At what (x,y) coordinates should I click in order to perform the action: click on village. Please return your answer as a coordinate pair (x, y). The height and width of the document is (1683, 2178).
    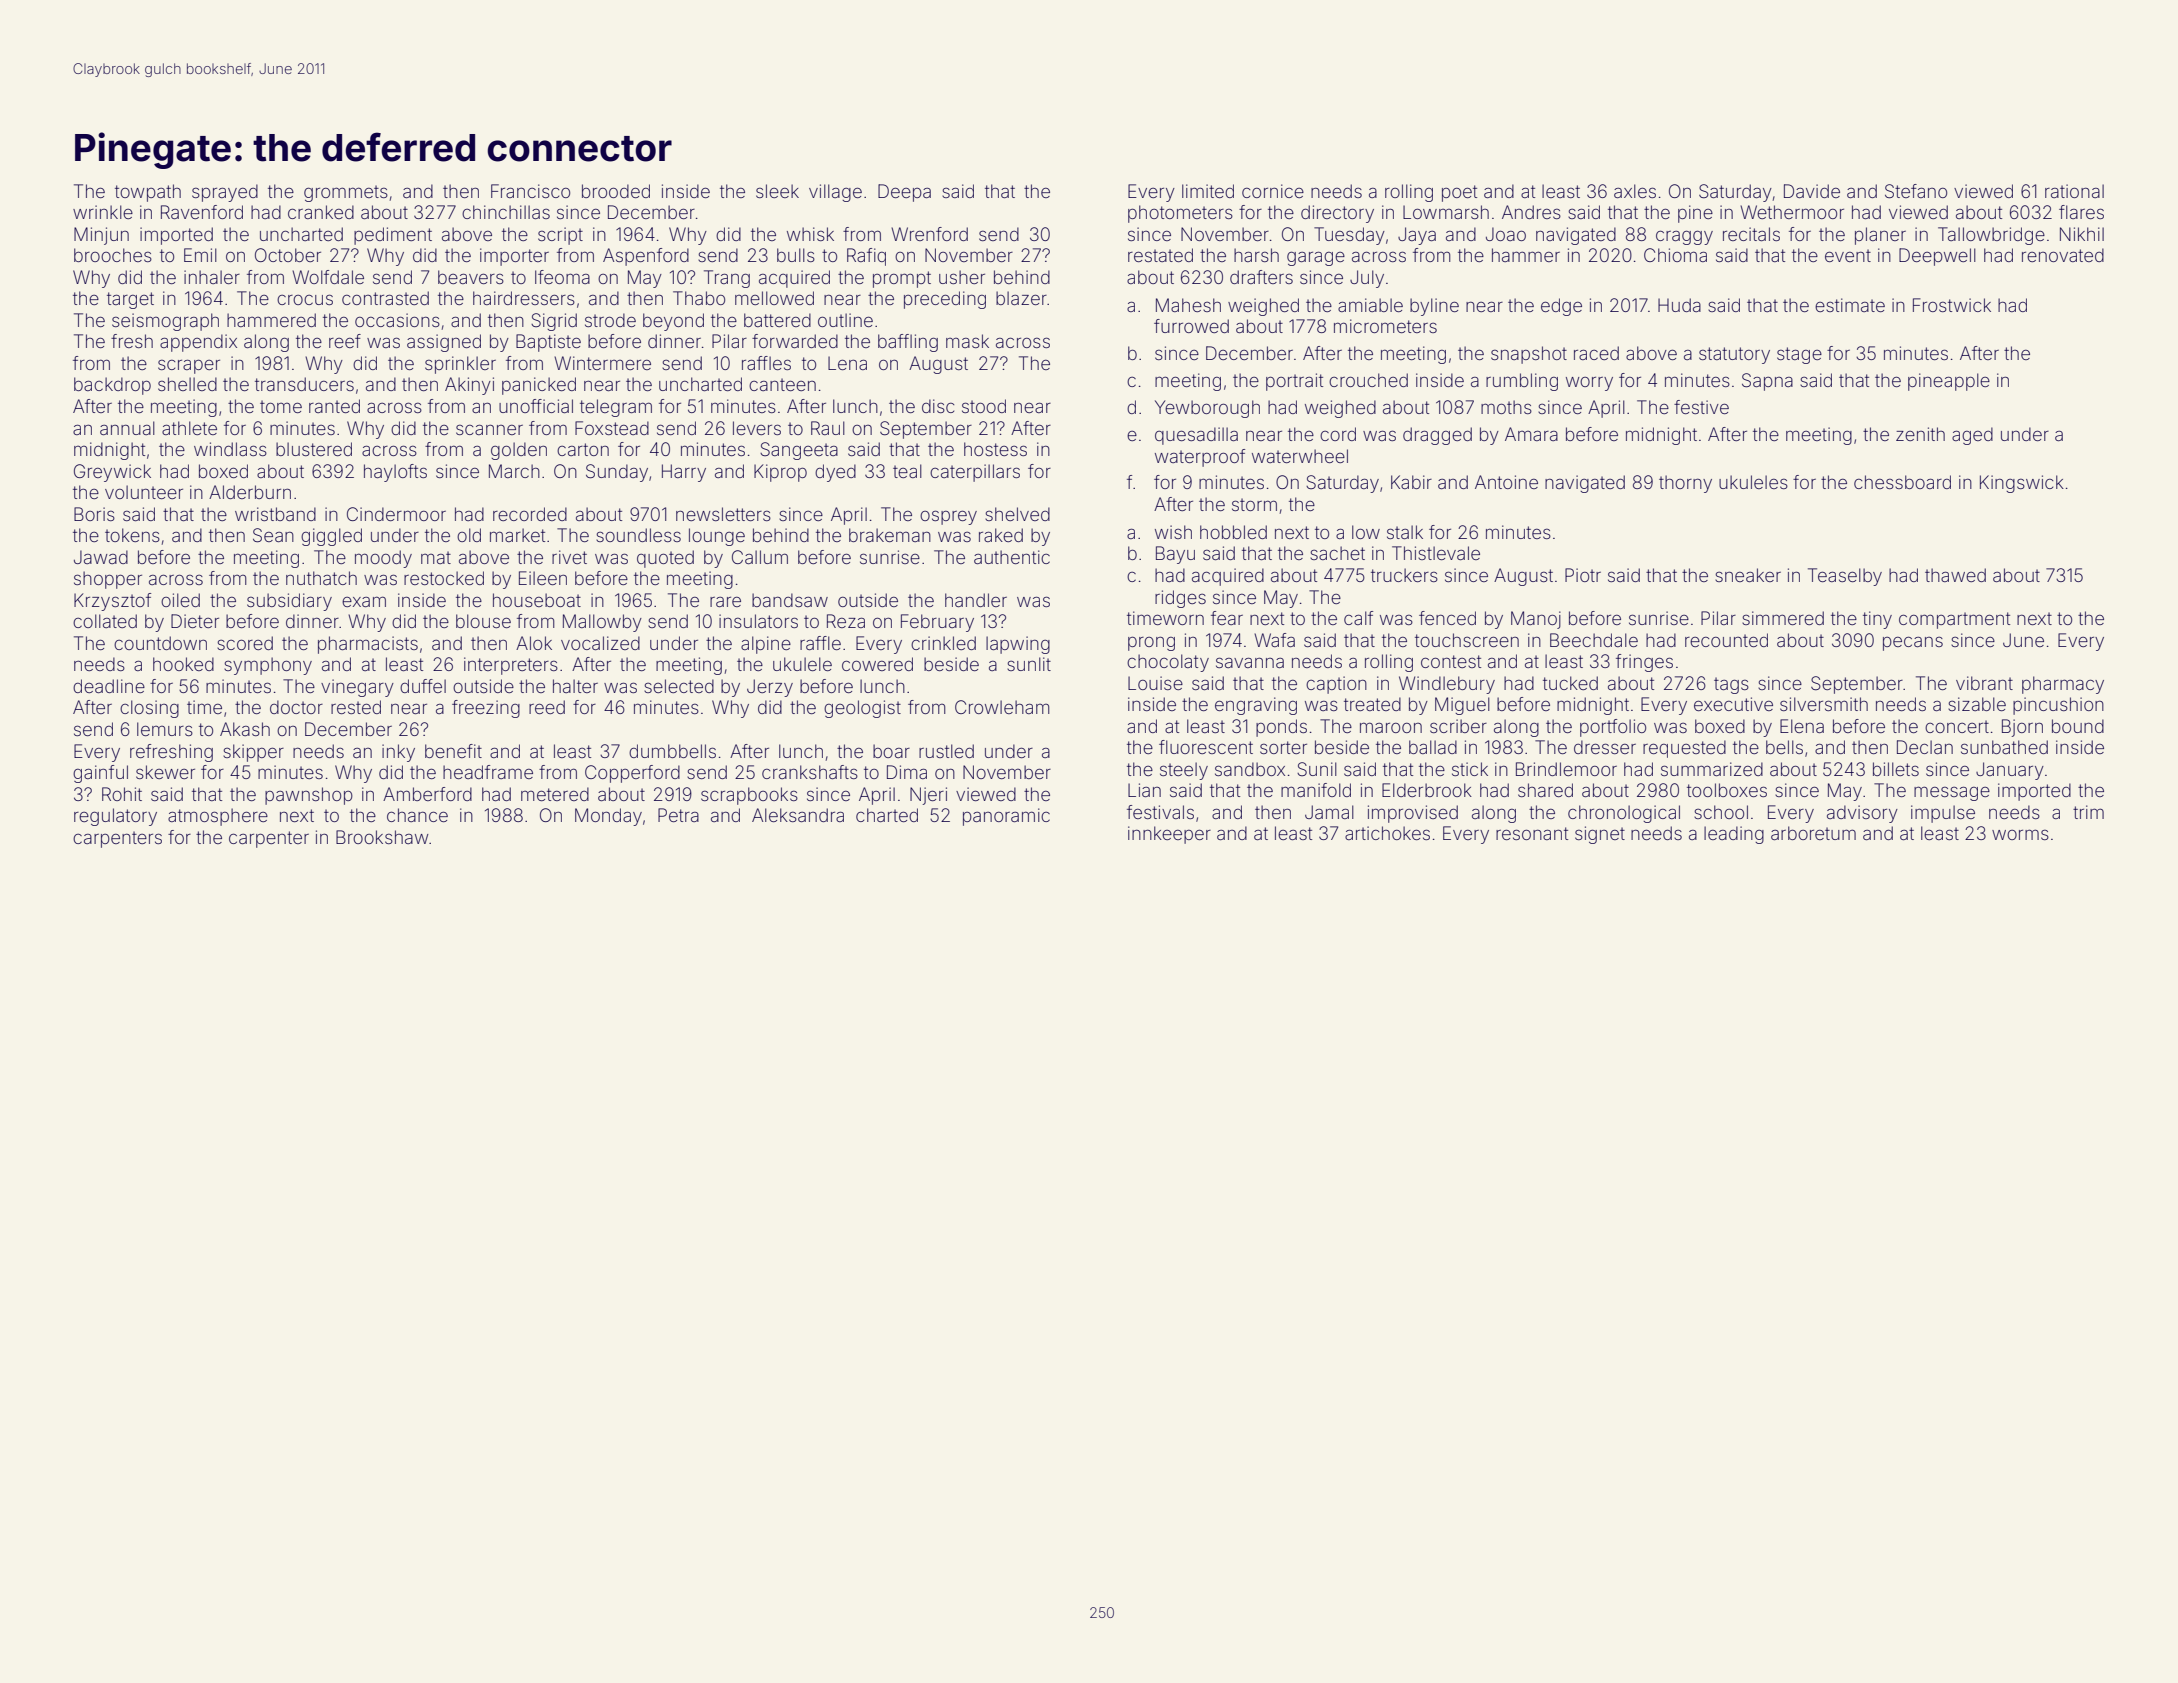
    Looking at the image, I should click on (835, 193).
